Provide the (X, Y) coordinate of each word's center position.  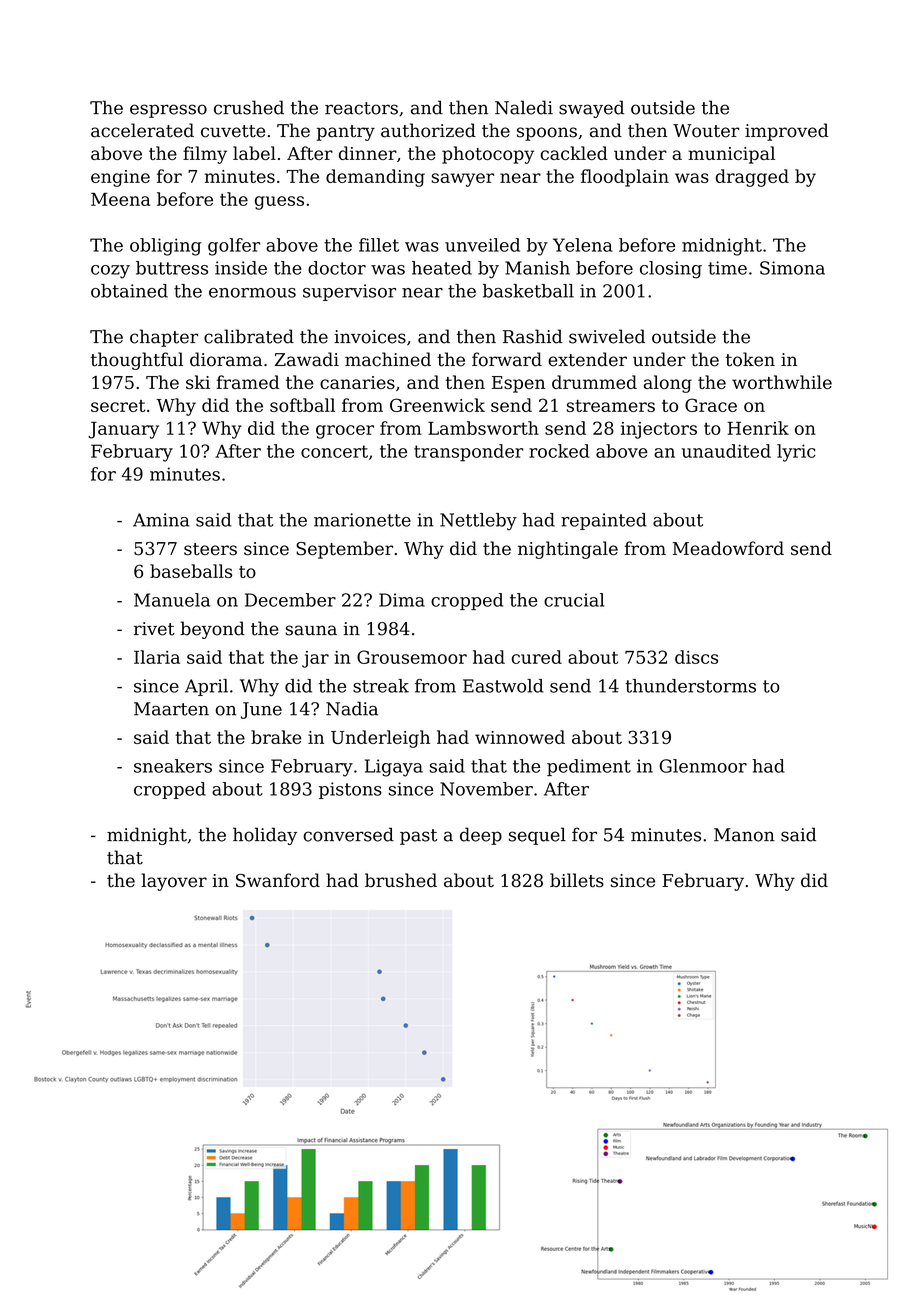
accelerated (142, 130)
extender (587, 359)
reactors (361, 108)
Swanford (278, 880)
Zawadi (307, 359)
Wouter (706, 131)
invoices (370, 337)
